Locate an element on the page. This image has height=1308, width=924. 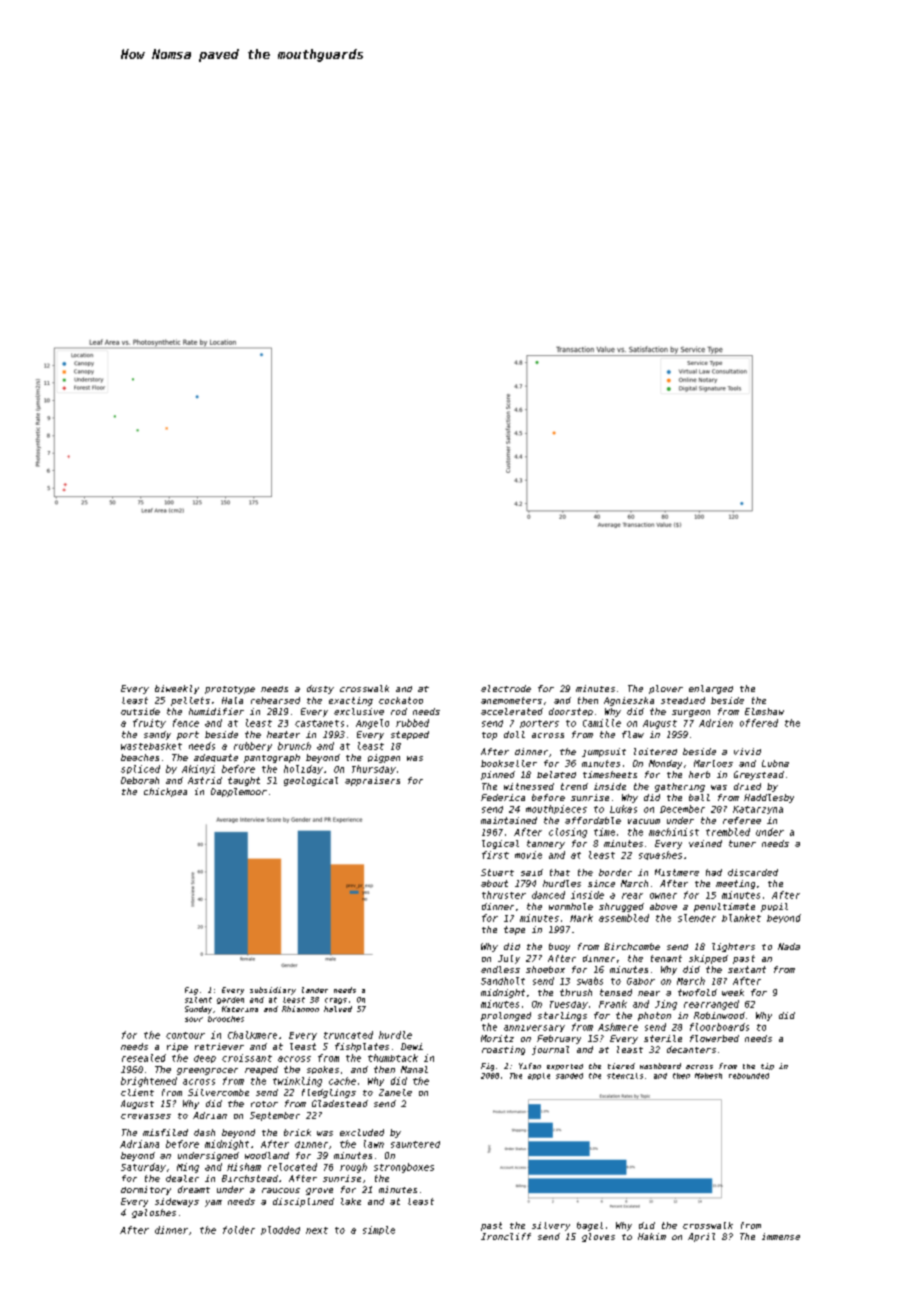
prolonged is located at coordinates (506, 1016).
